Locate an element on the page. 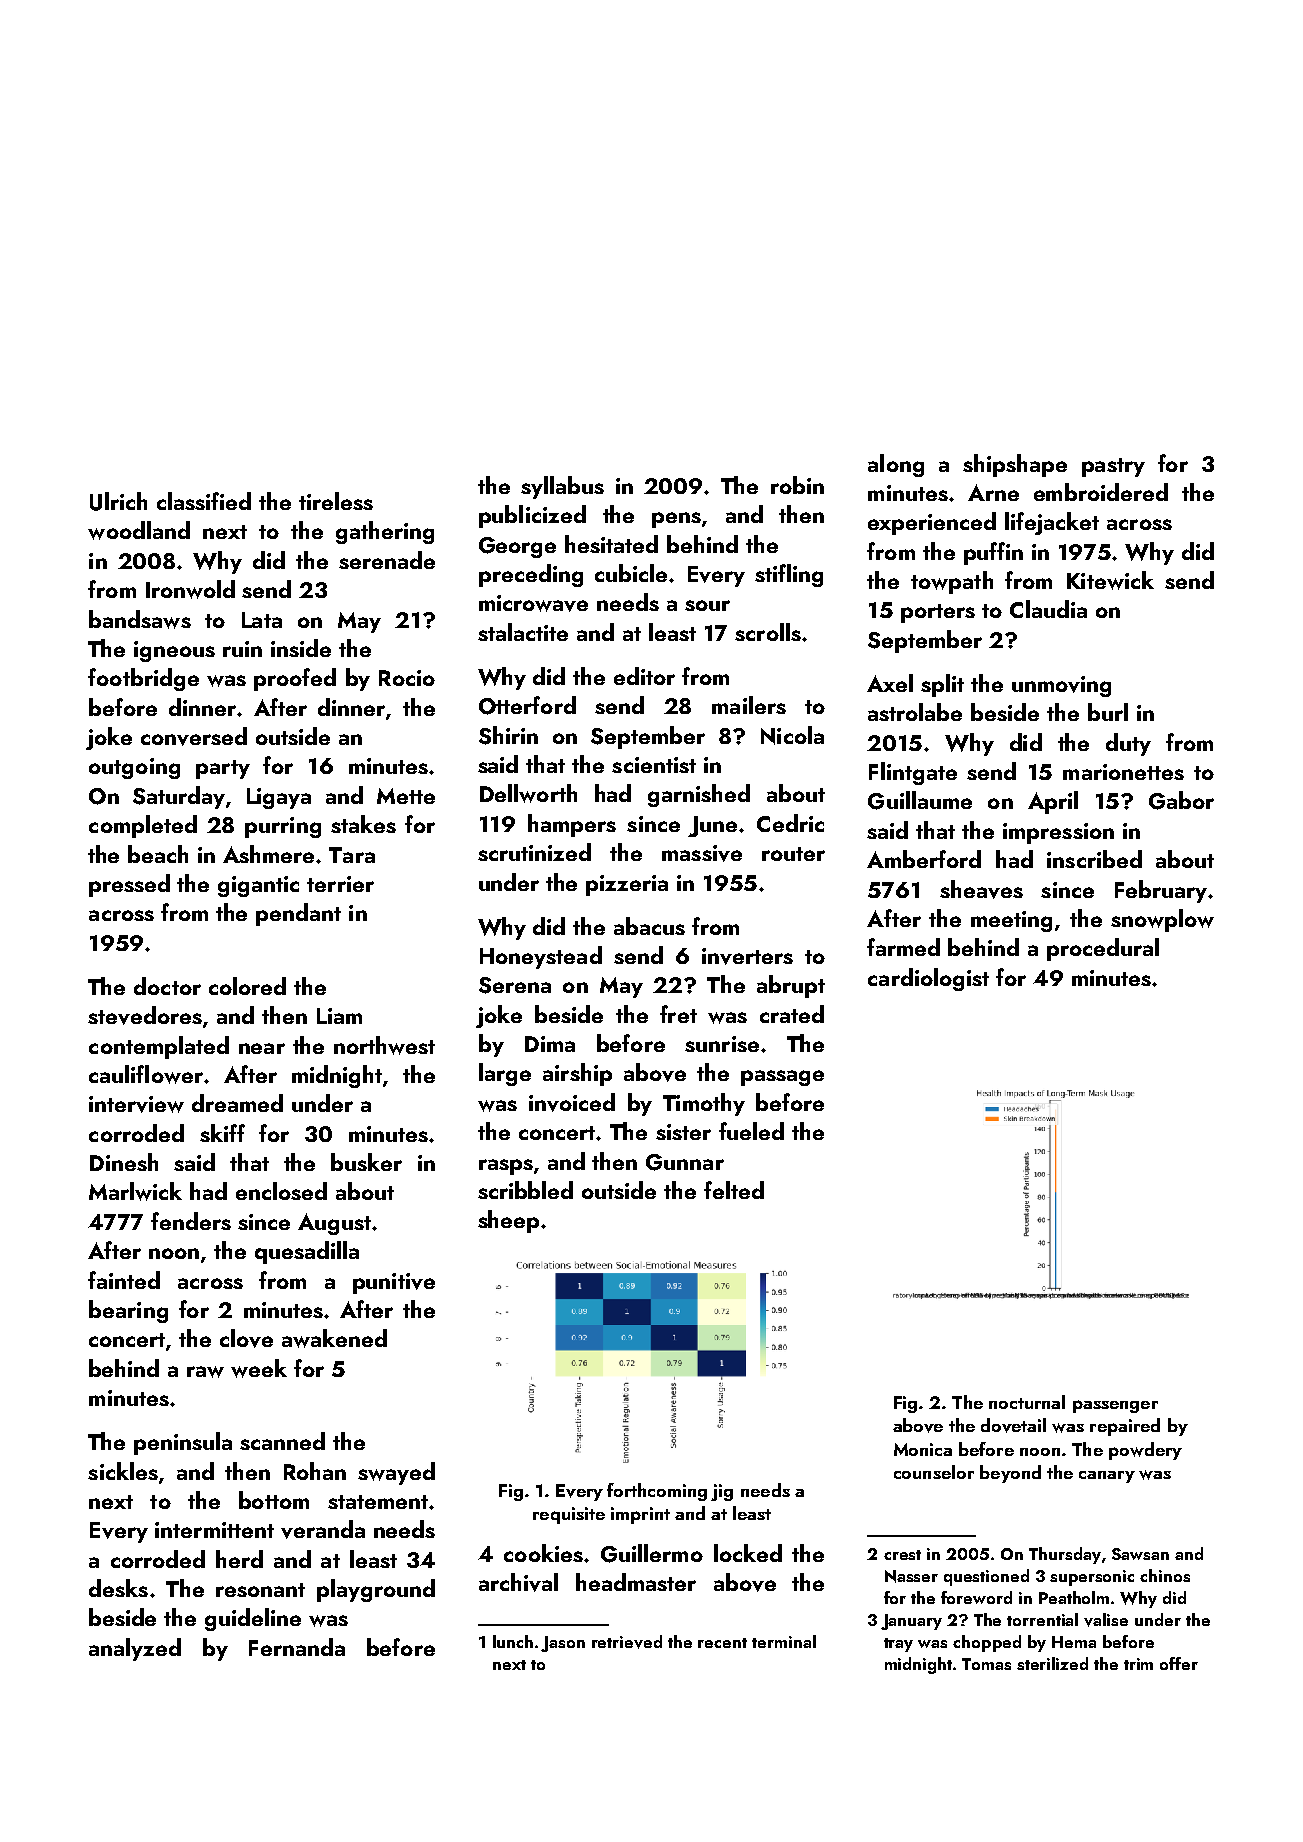 Image resolution: width=1303 pixels, height=1842 pixels. syllabus is located at coordinates (562, 487).
